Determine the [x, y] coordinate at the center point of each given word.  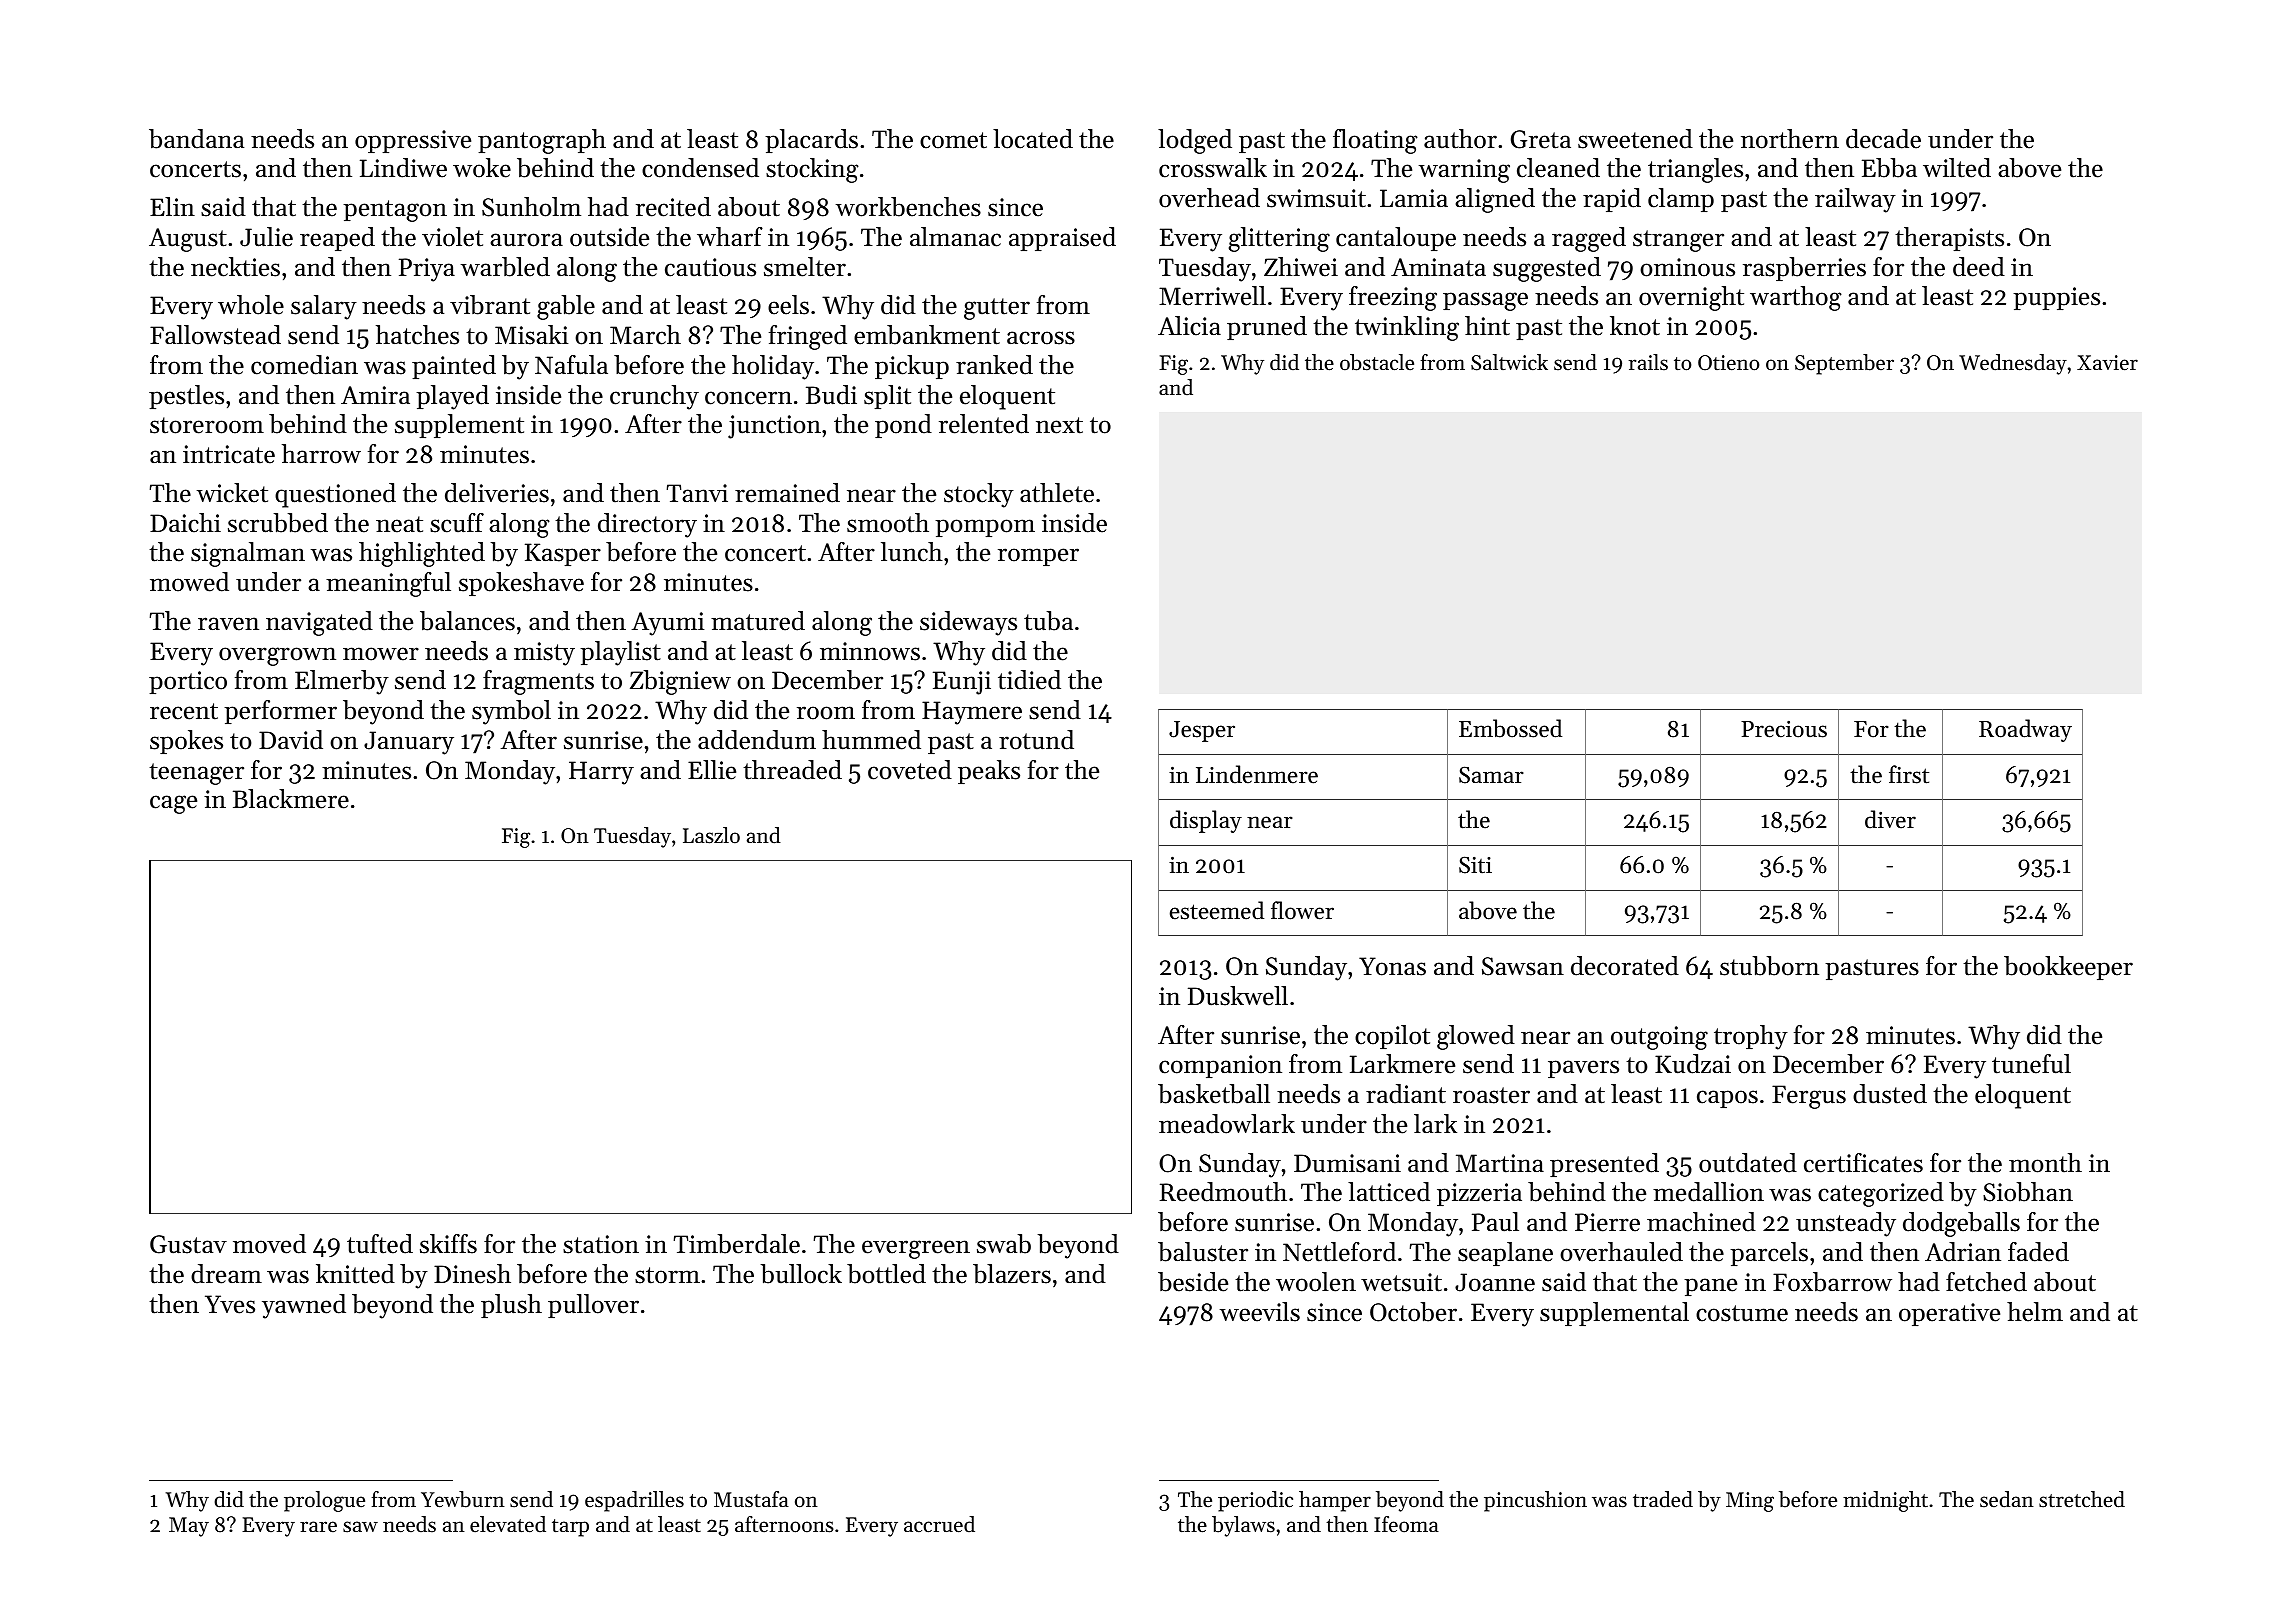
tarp [570, 1528]
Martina [1500, 1163]
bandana [196, 139]
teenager [196, 774]
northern [1790, 139]
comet [953, 140]
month [2045, 1163]
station [601, 1244]
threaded [792, 770]
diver [1890, 819]
